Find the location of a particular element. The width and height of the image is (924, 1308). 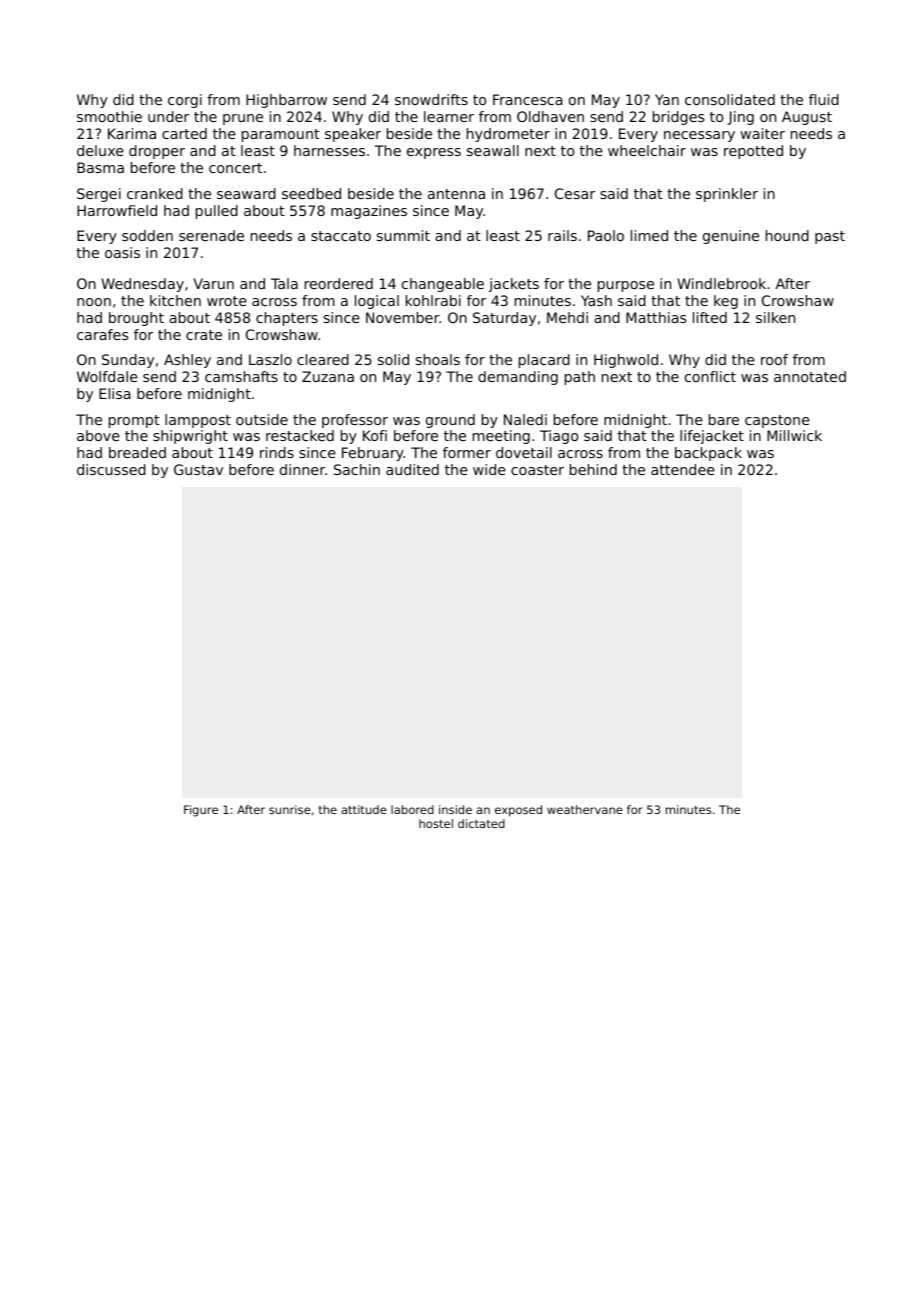

dictated is located at coordinates (481, 823).
